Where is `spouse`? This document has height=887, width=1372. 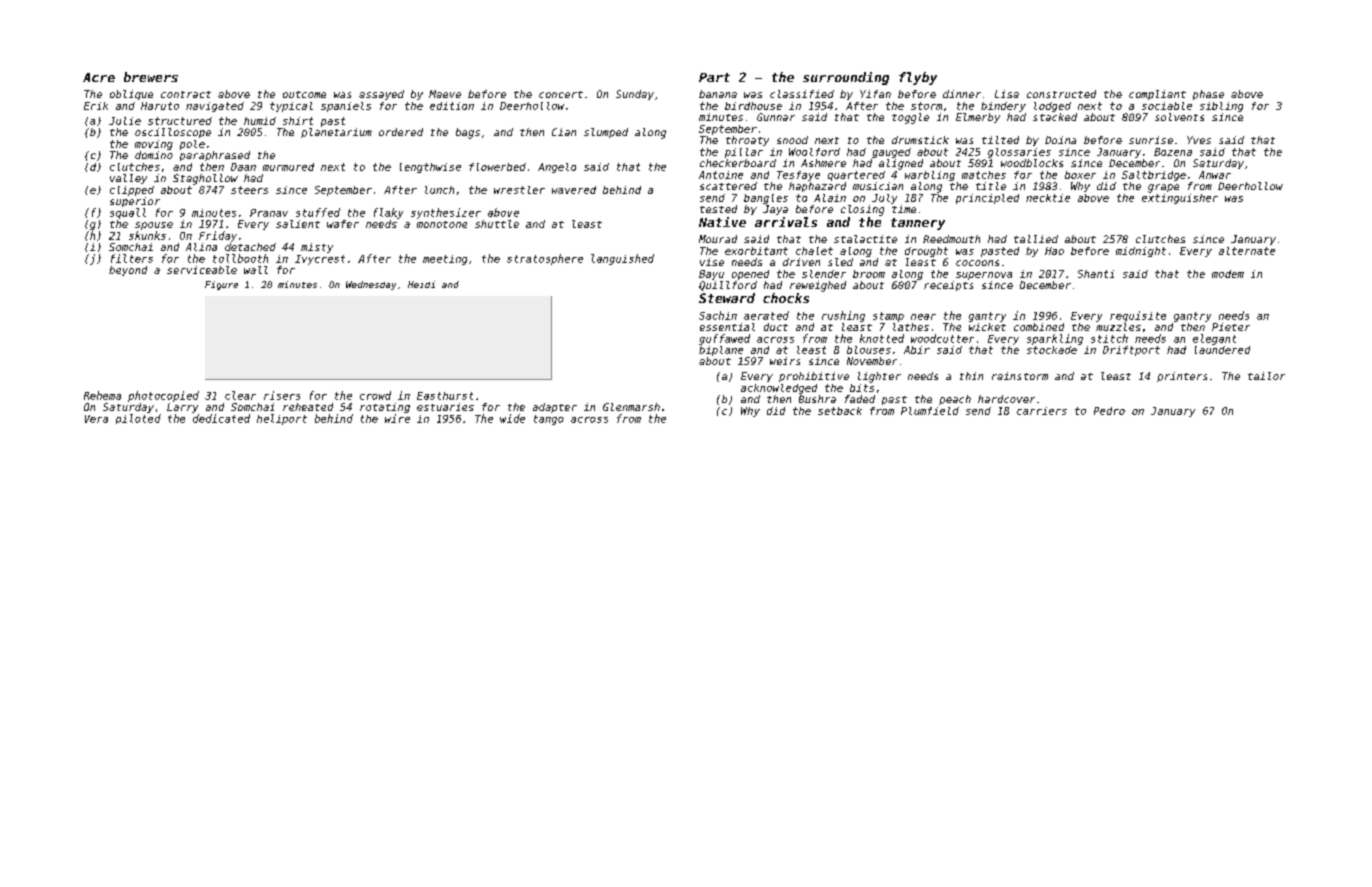
spouse is located at coordinates (154, 226).
